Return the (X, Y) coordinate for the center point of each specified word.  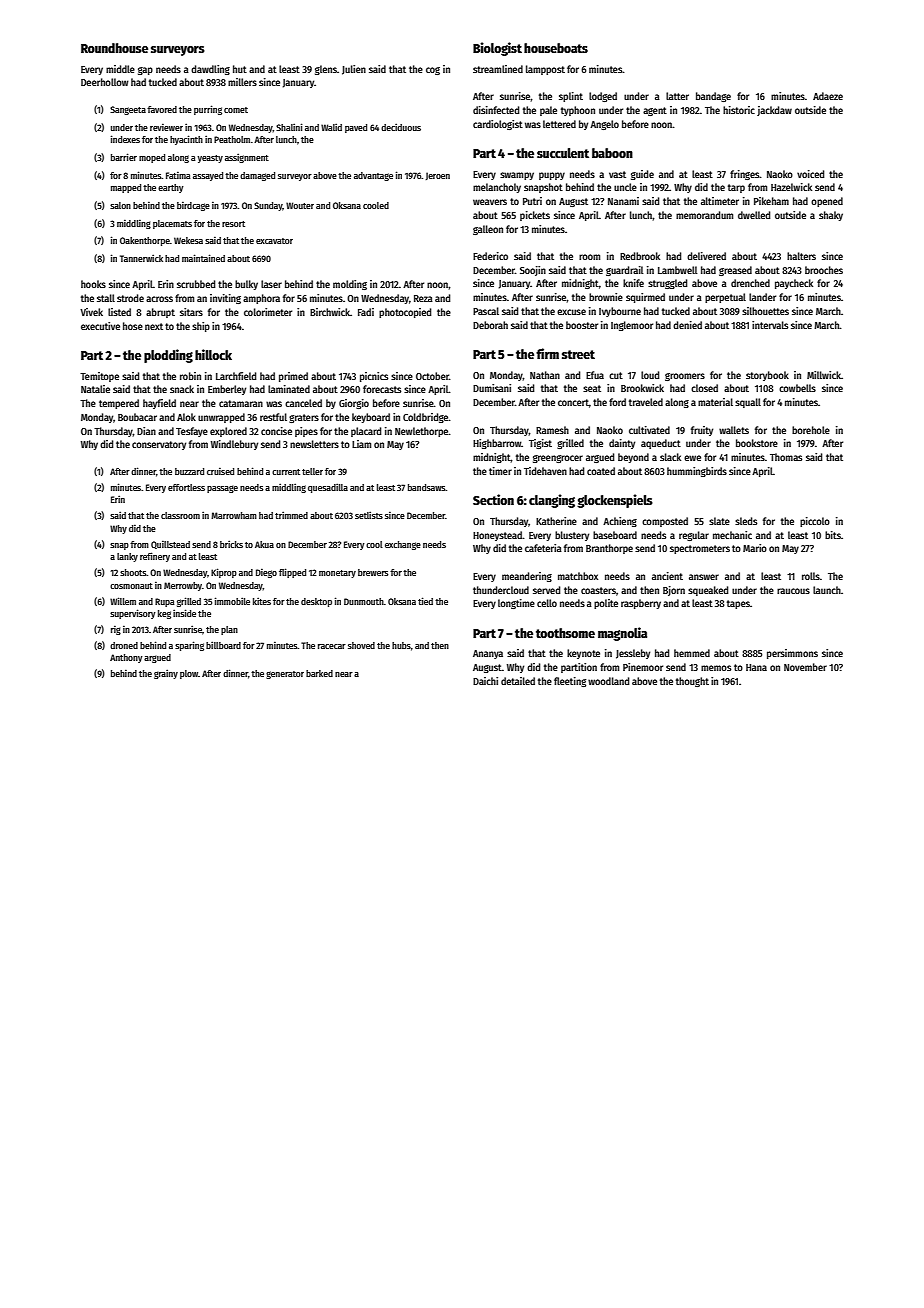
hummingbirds (697, 472)
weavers (490, 202)
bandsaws (427, 487)
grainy (166, 674)
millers (242, 82)
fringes (745, 175)
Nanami (623, 201)
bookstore (757, 443)
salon (120, 205)
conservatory (159, 445)
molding (350, 285)
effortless (186, 487)
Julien (354, 70)
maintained (203, 258)
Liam (361, 444)
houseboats (556, 48)
